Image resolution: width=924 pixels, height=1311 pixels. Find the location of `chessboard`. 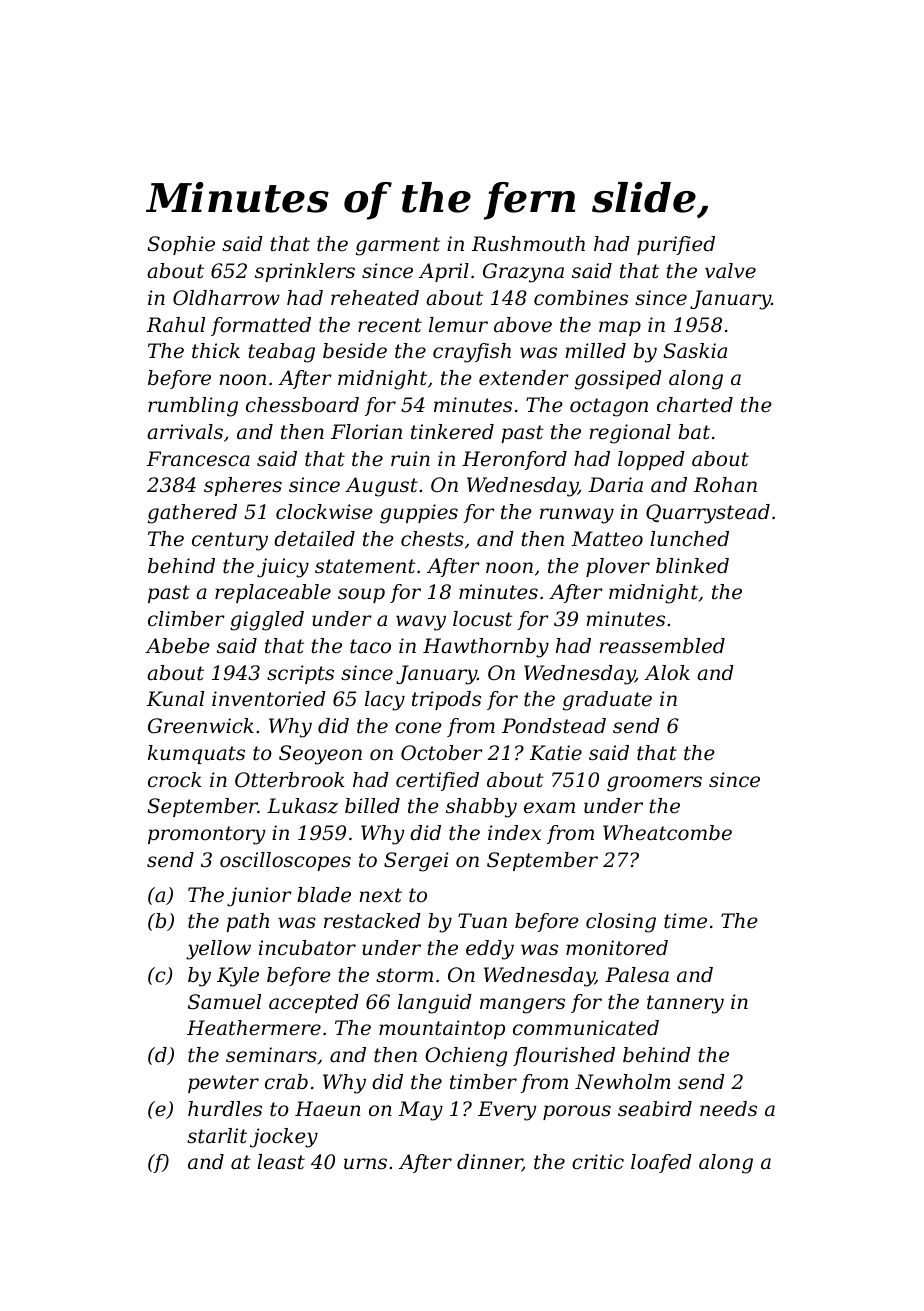

chessboard is located at coordinates (302, 405).
